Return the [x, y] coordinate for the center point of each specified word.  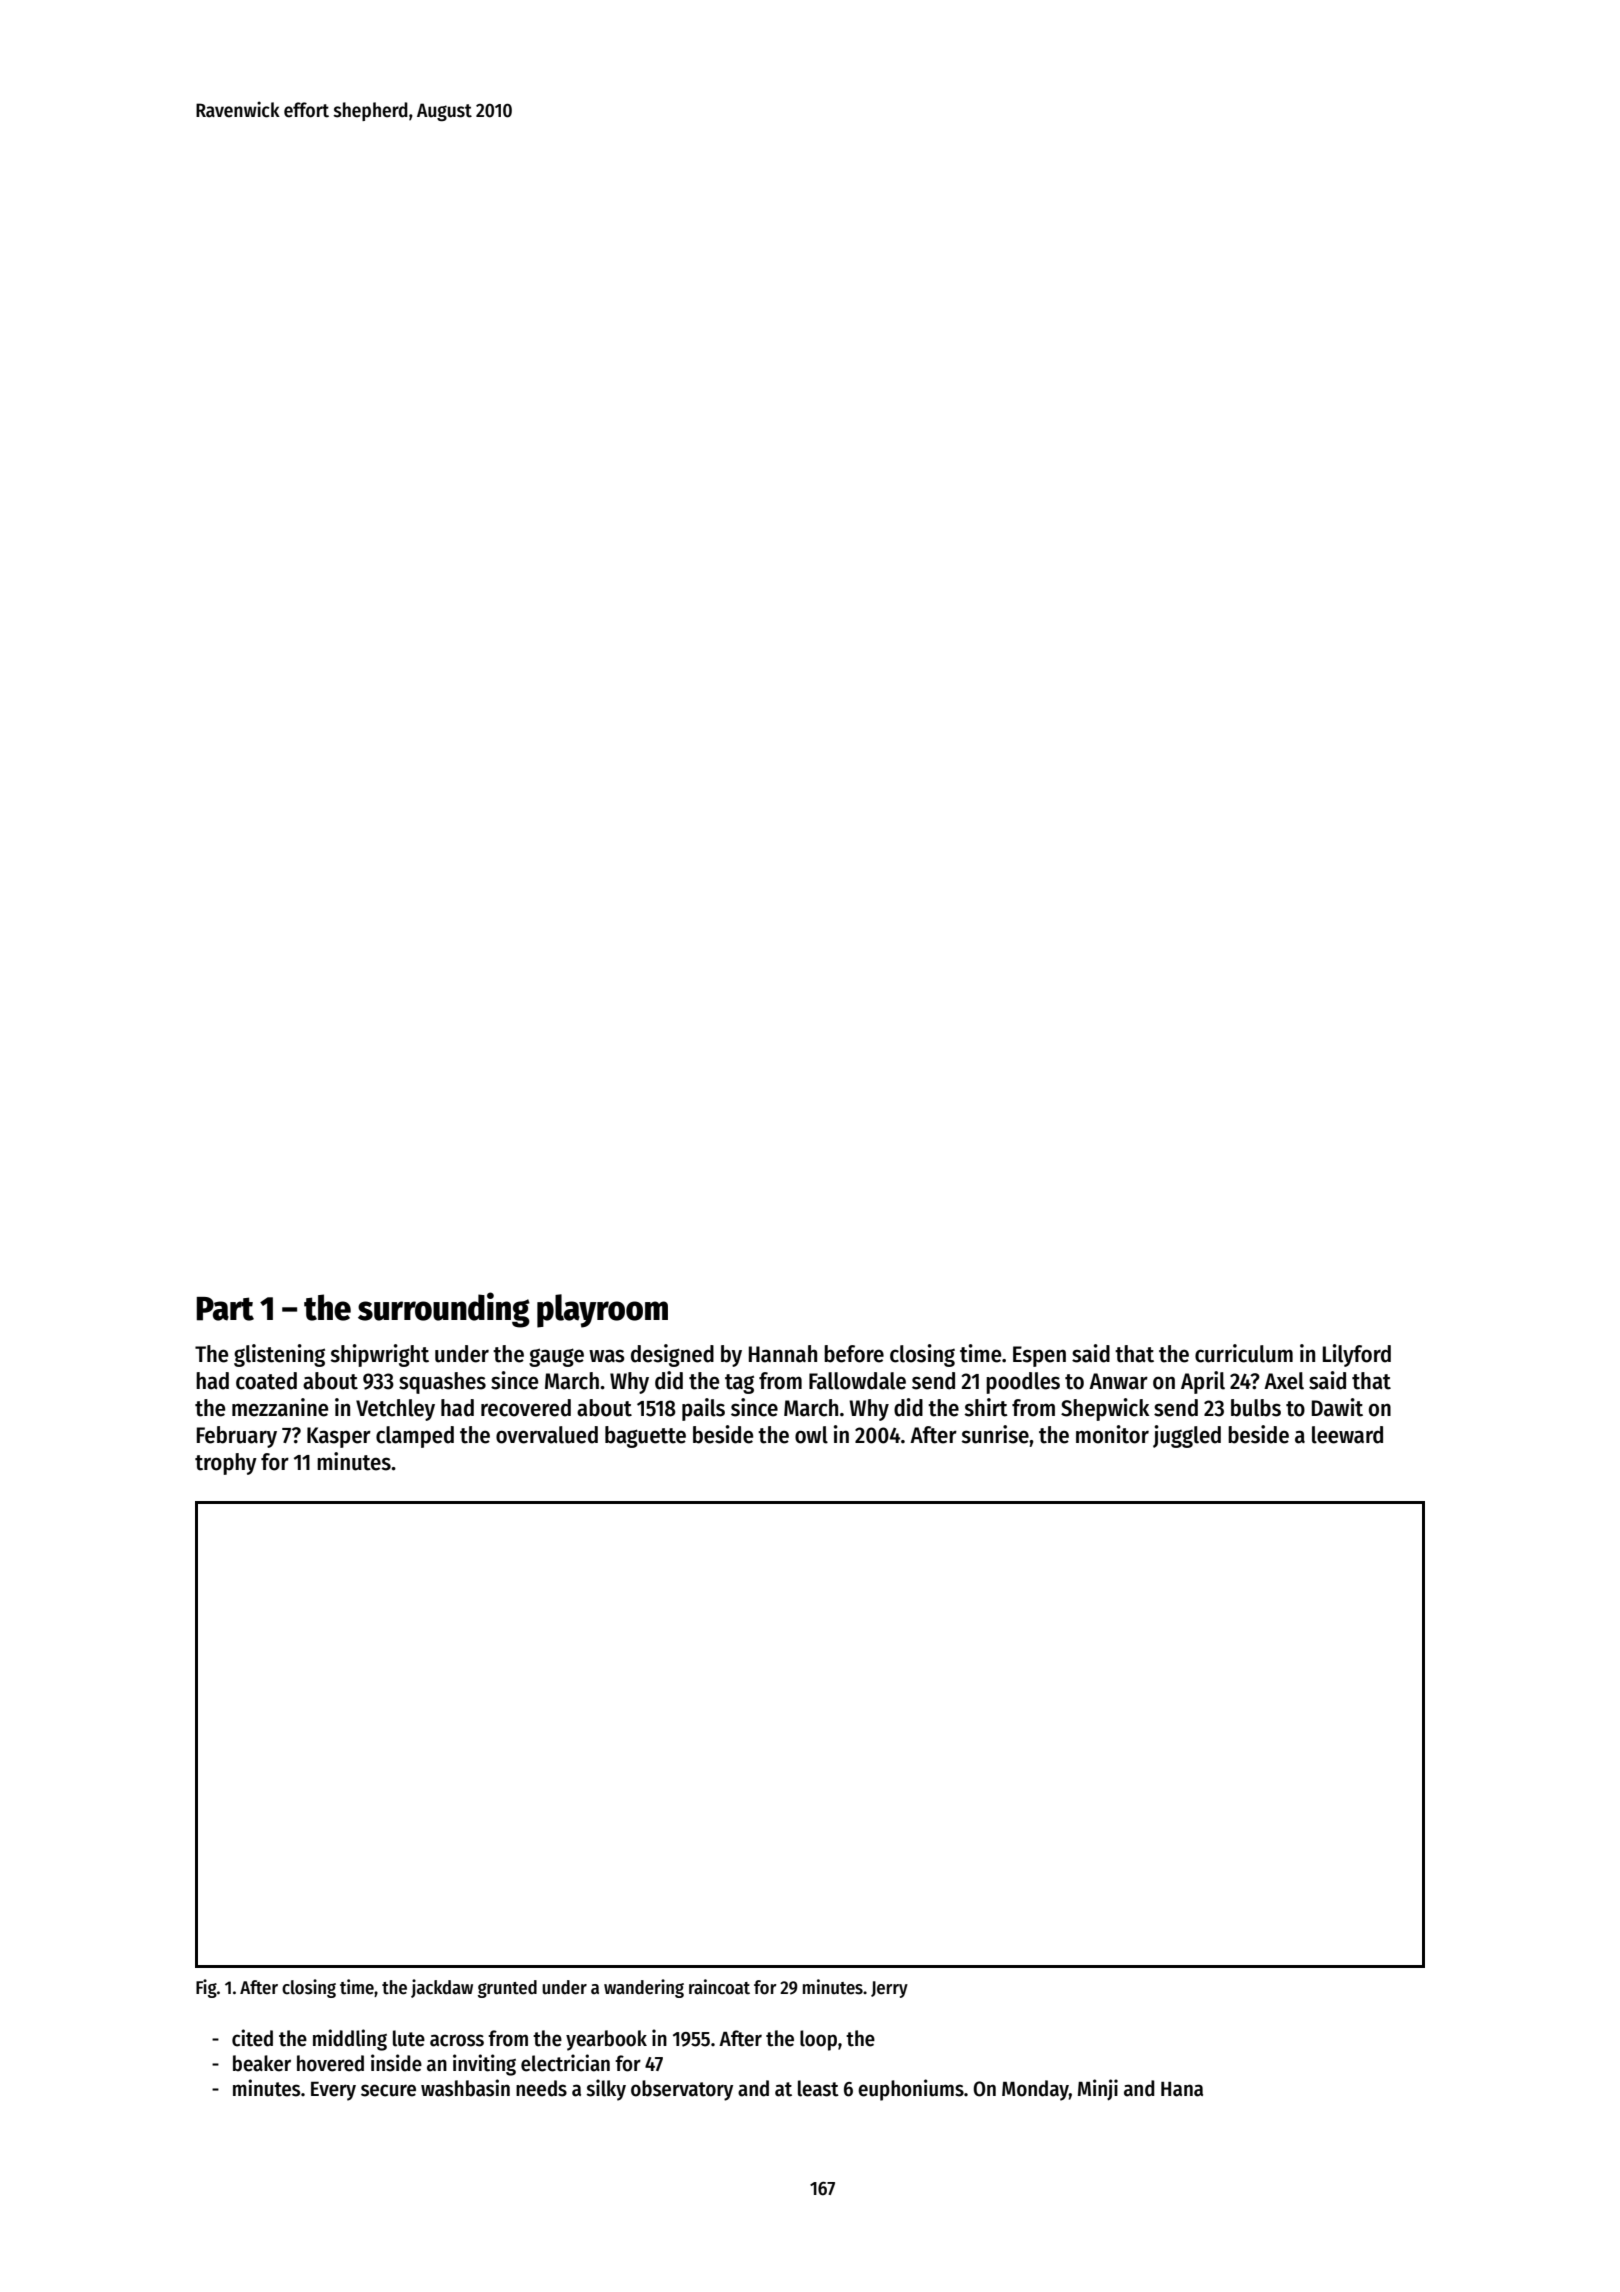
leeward [1347, 1435]
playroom [602, 1311]
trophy [226, 1464]
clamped [415, 1437]
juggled [1187, 1436]
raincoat [719, 1987]
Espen [1039, 1356]
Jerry [889, 1989]
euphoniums [911, 2090]
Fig [206, 1988]
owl [811, 1435]
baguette [645, 1437]
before [854, 1354]
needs [541, 2088]
